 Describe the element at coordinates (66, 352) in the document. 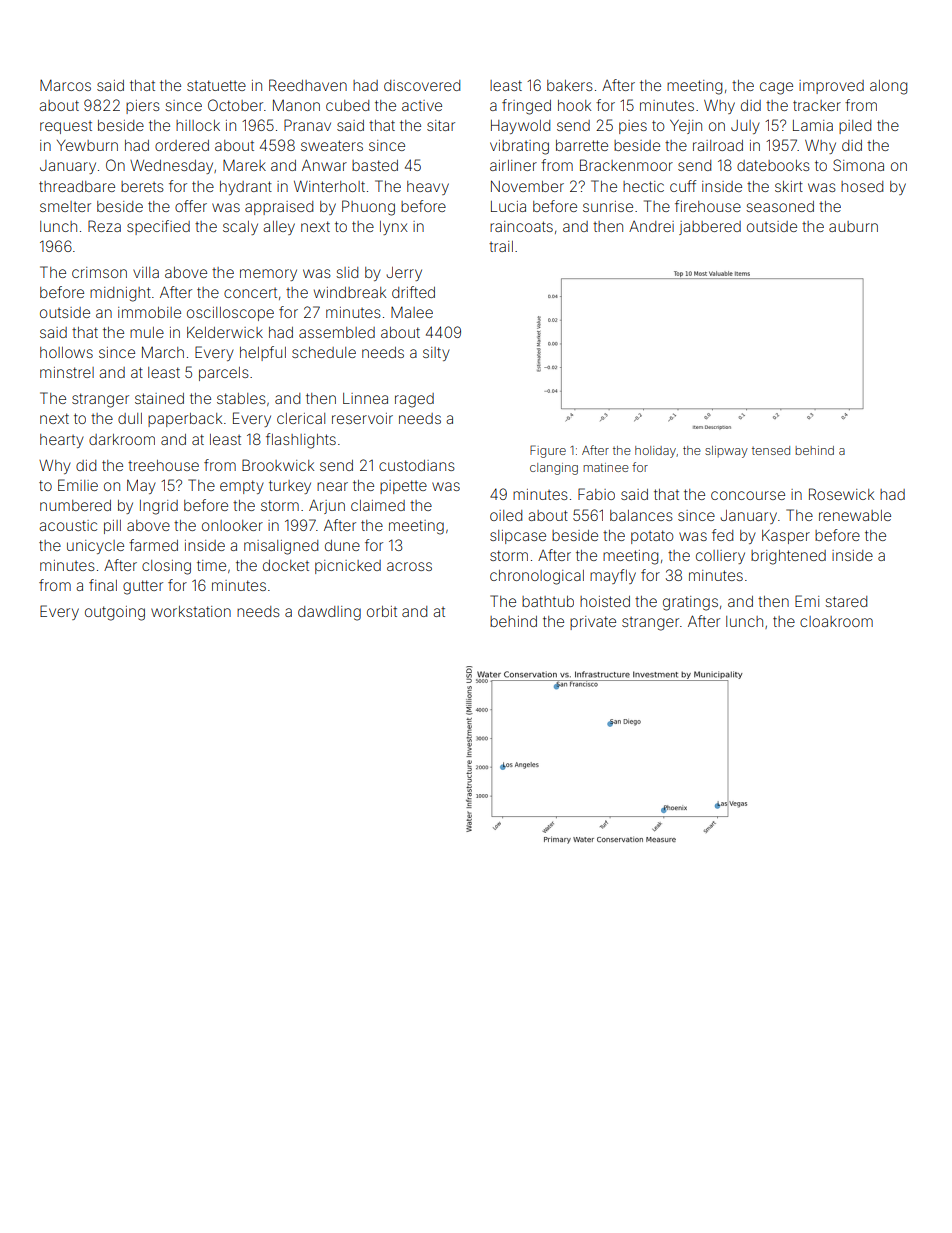

I see `hollows` at that location.
